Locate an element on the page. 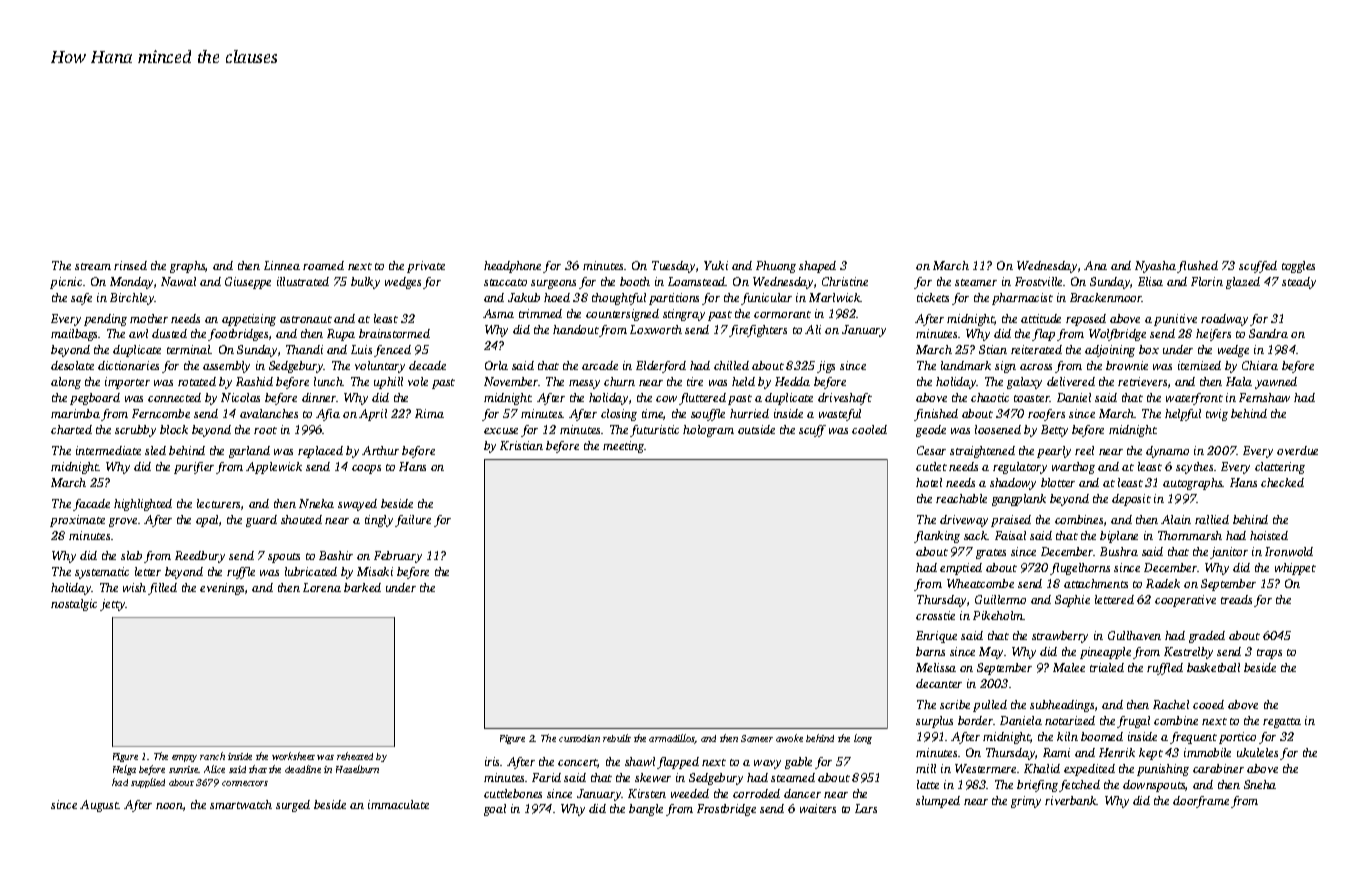 The width and height of the document is (1372, 887). proximate is located at coordinates (77, 521).
